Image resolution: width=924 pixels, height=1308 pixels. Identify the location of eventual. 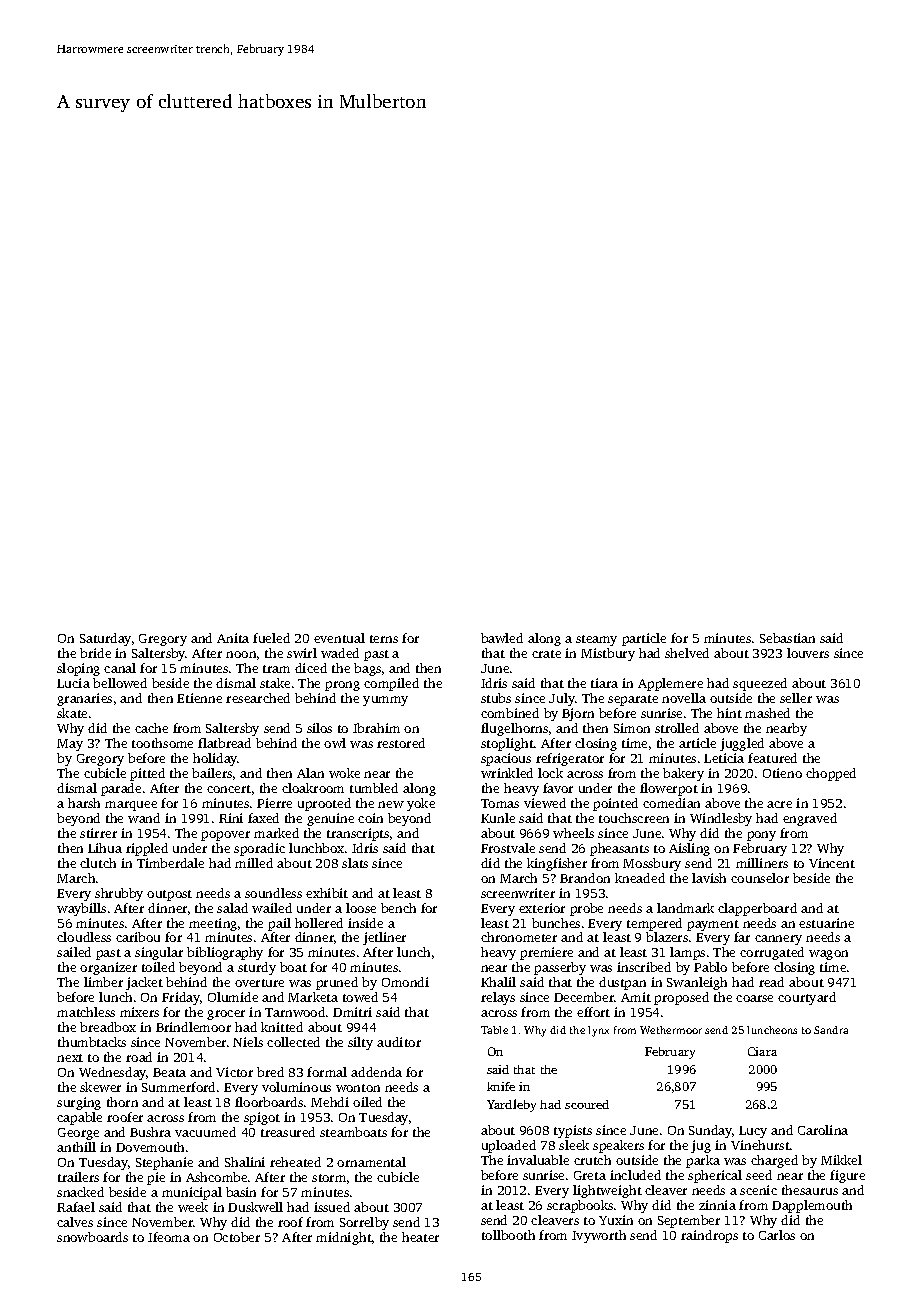
(339, 638).
